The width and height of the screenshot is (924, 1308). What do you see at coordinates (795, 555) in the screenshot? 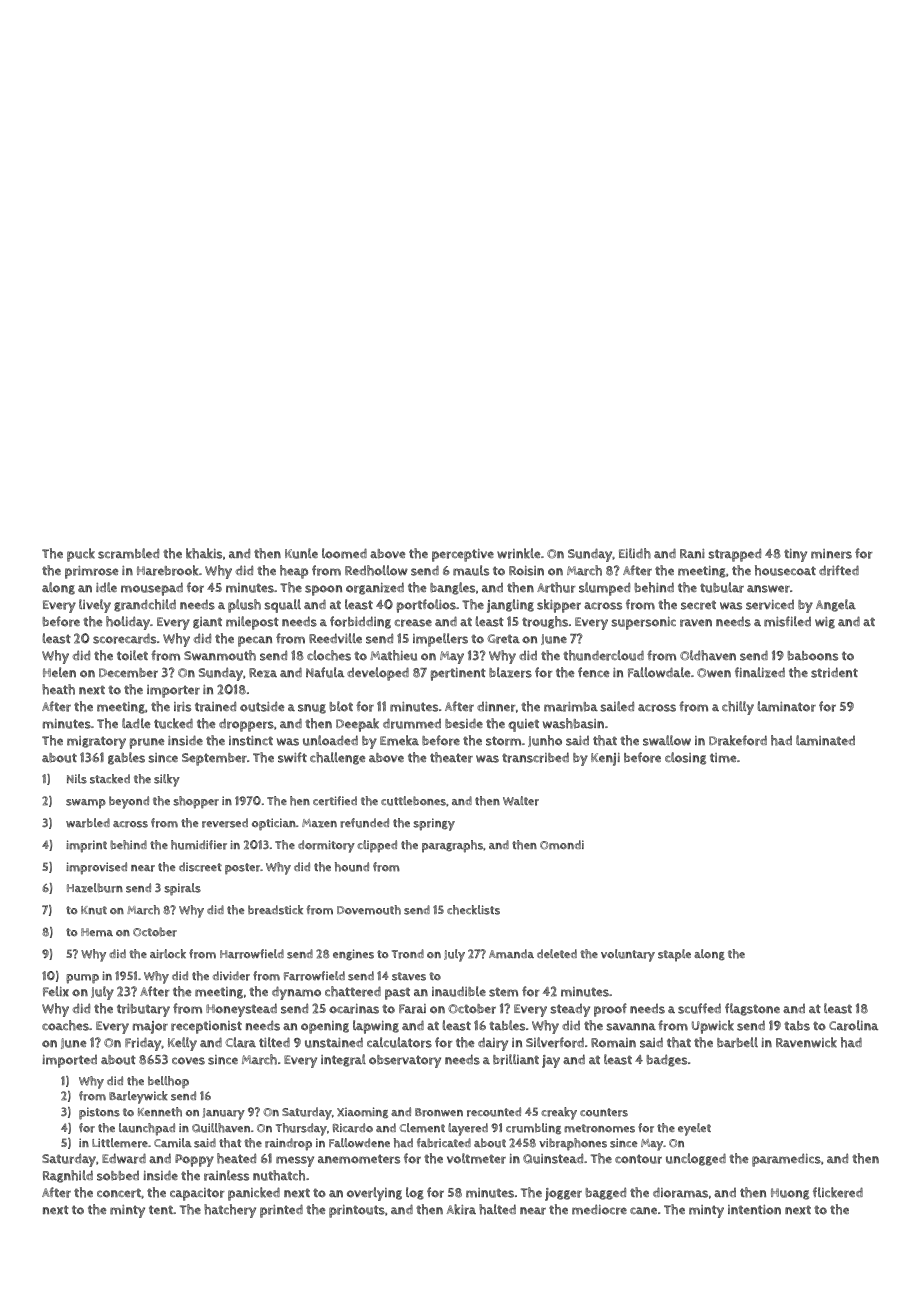
I see `tiny` at bounding box center [795, 555].
